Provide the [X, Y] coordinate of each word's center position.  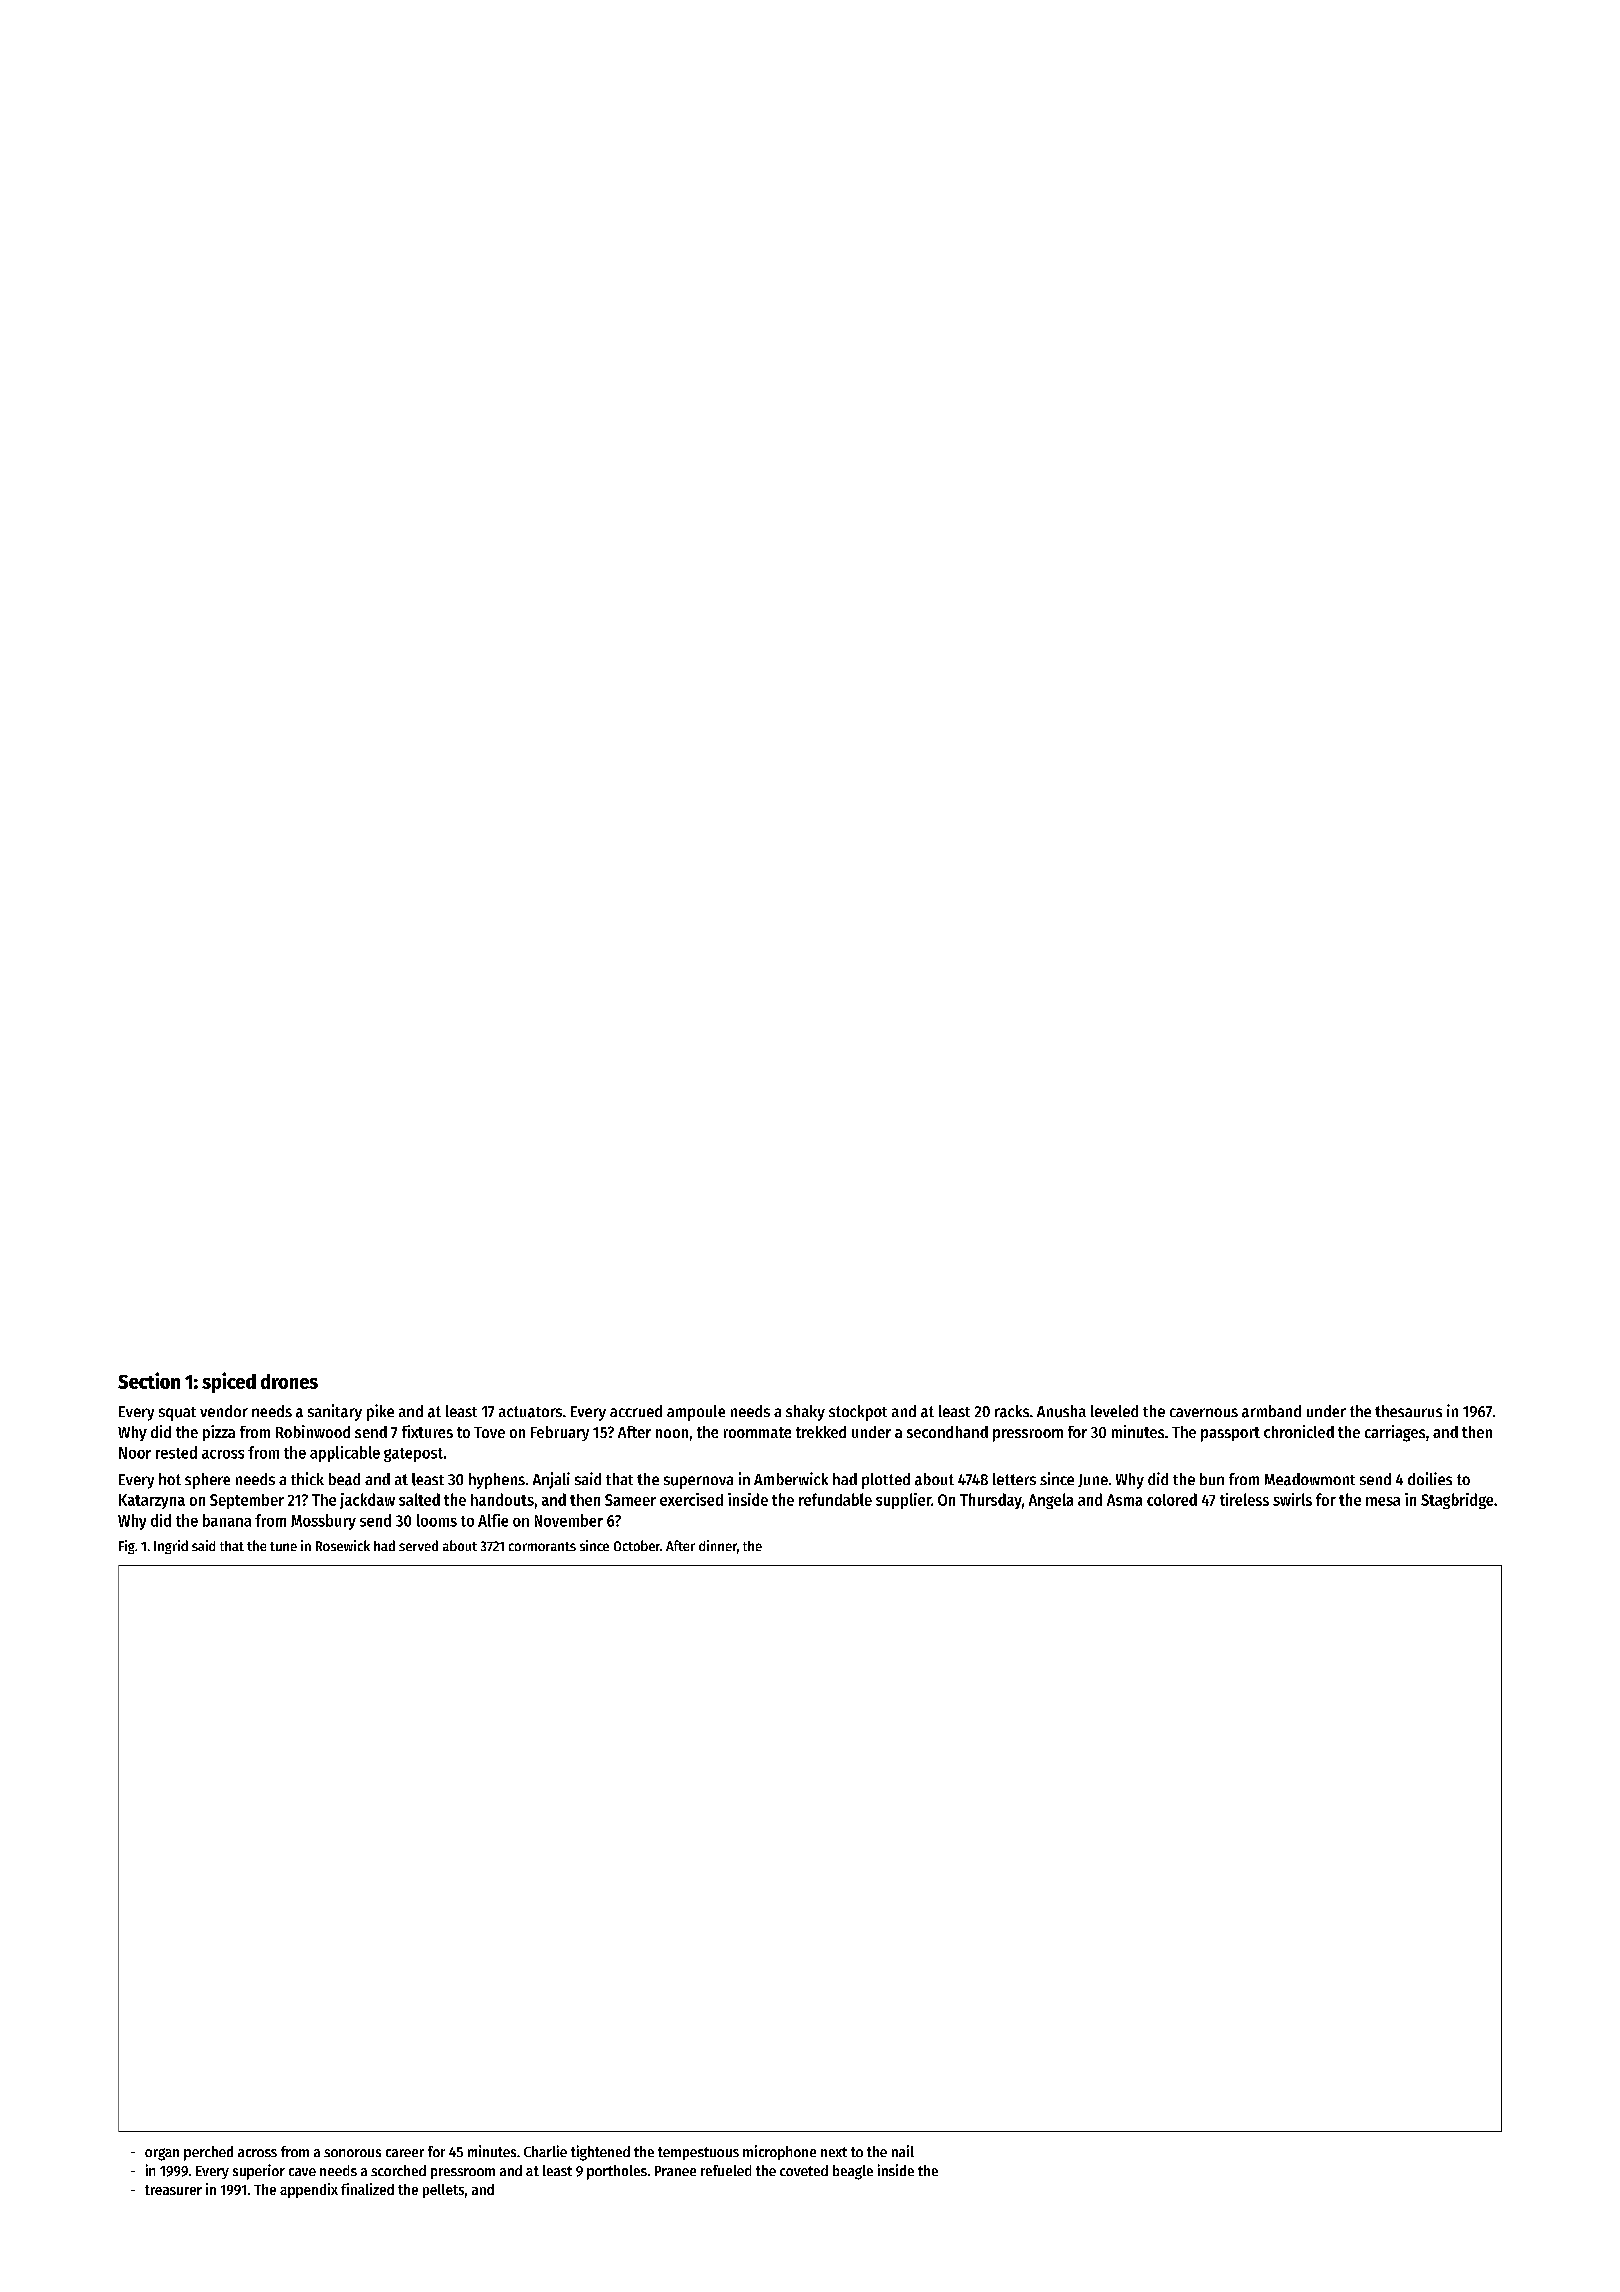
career [405, 2153]
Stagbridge [1457, 1501]
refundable [835, 1499]
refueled [726, 2170]
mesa [1383, 1501]
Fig [127, 1547]
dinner [718, 1545]
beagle [853, 2172]
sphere [207, 1481]
